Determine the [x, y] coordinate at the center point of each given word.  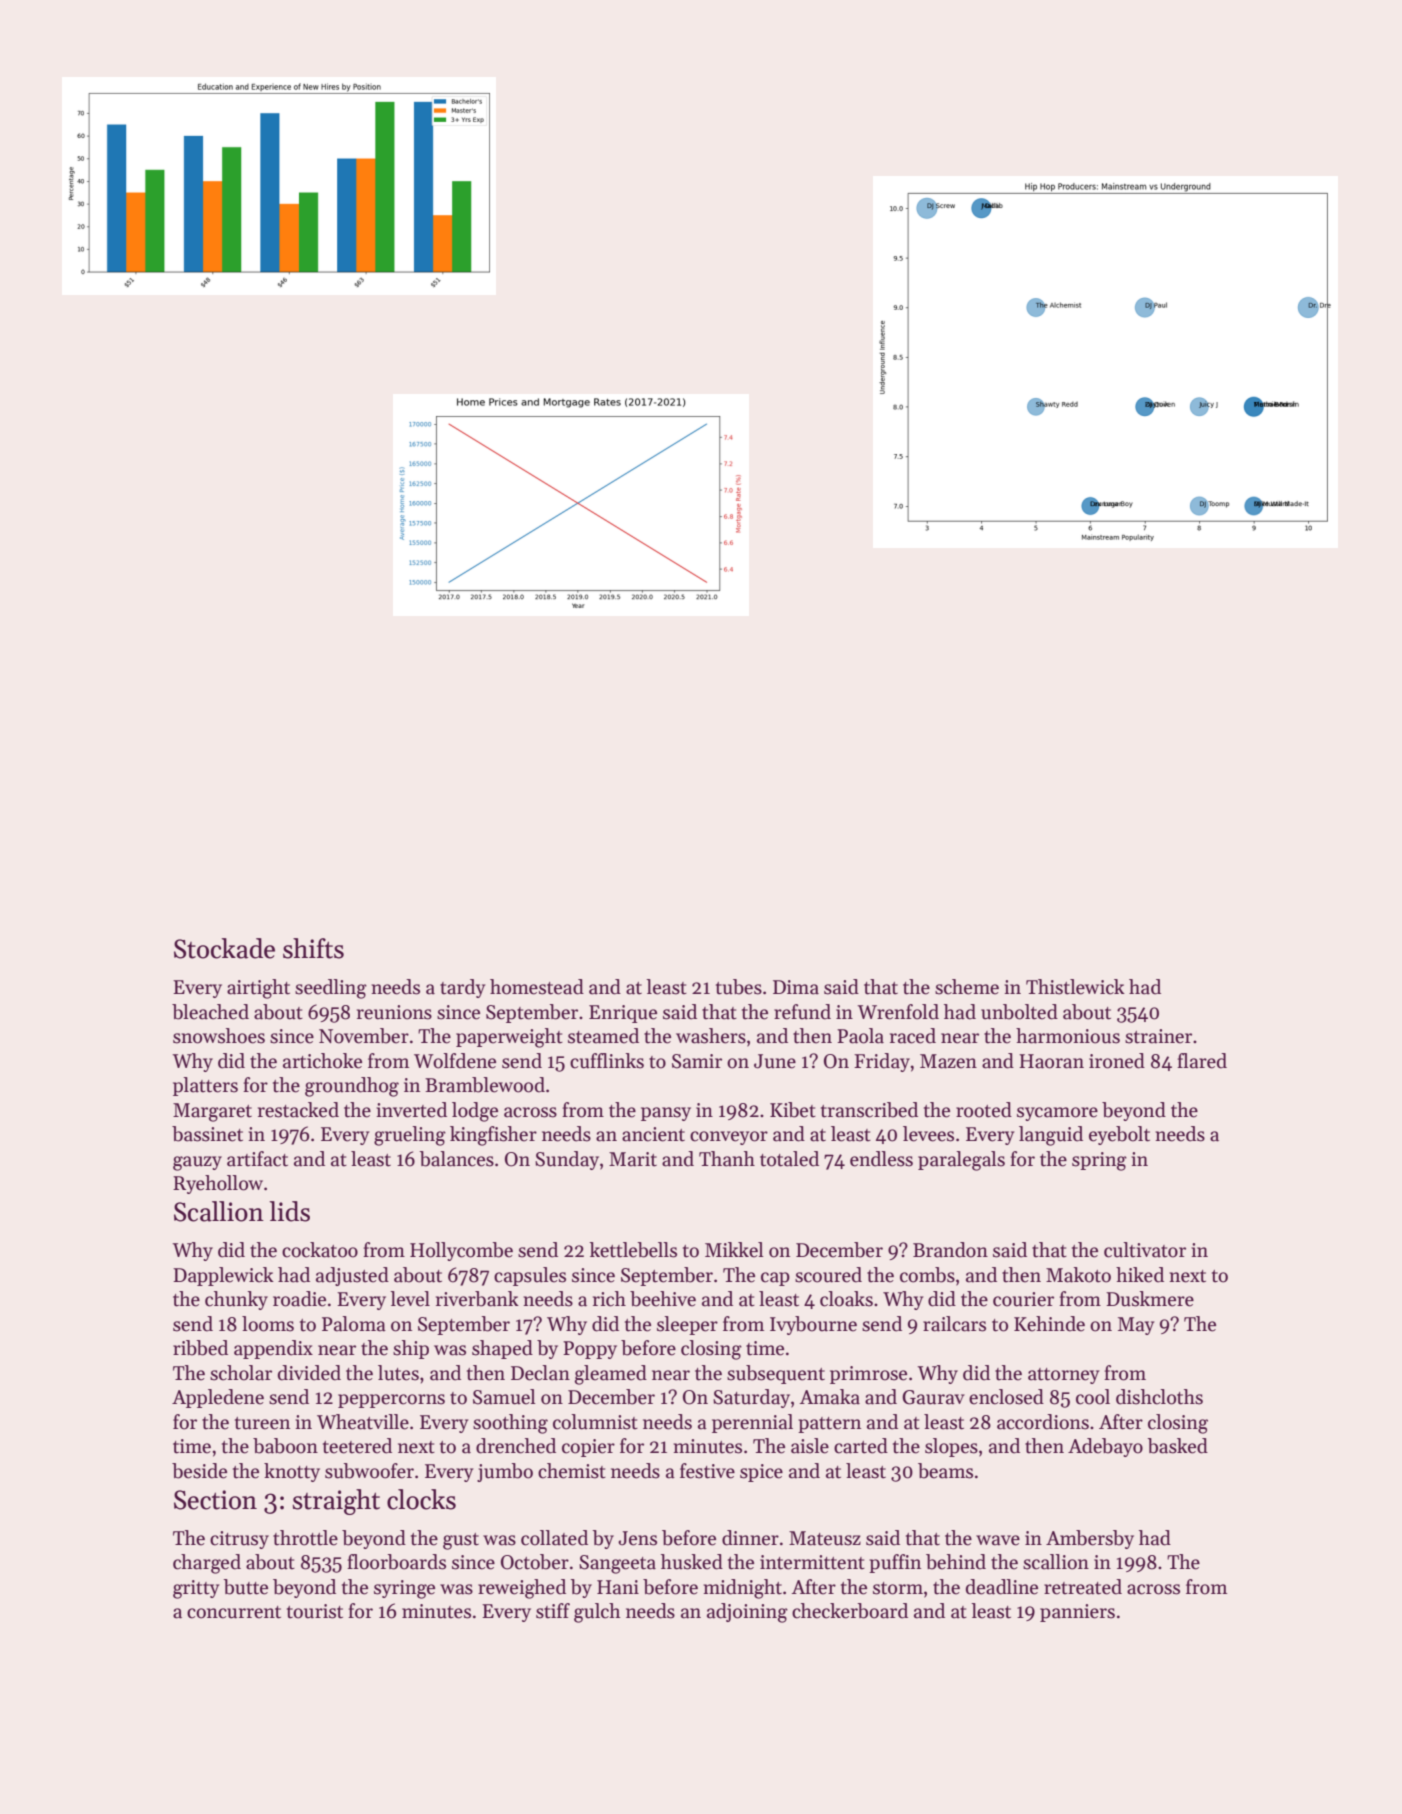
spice [761, 1473]
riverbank [477, 1299]
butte [246, 1587]
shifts [313, 948]
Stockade [224, 948]
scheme [967, 987]
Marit [633, 1159]
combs [927, 1275]
